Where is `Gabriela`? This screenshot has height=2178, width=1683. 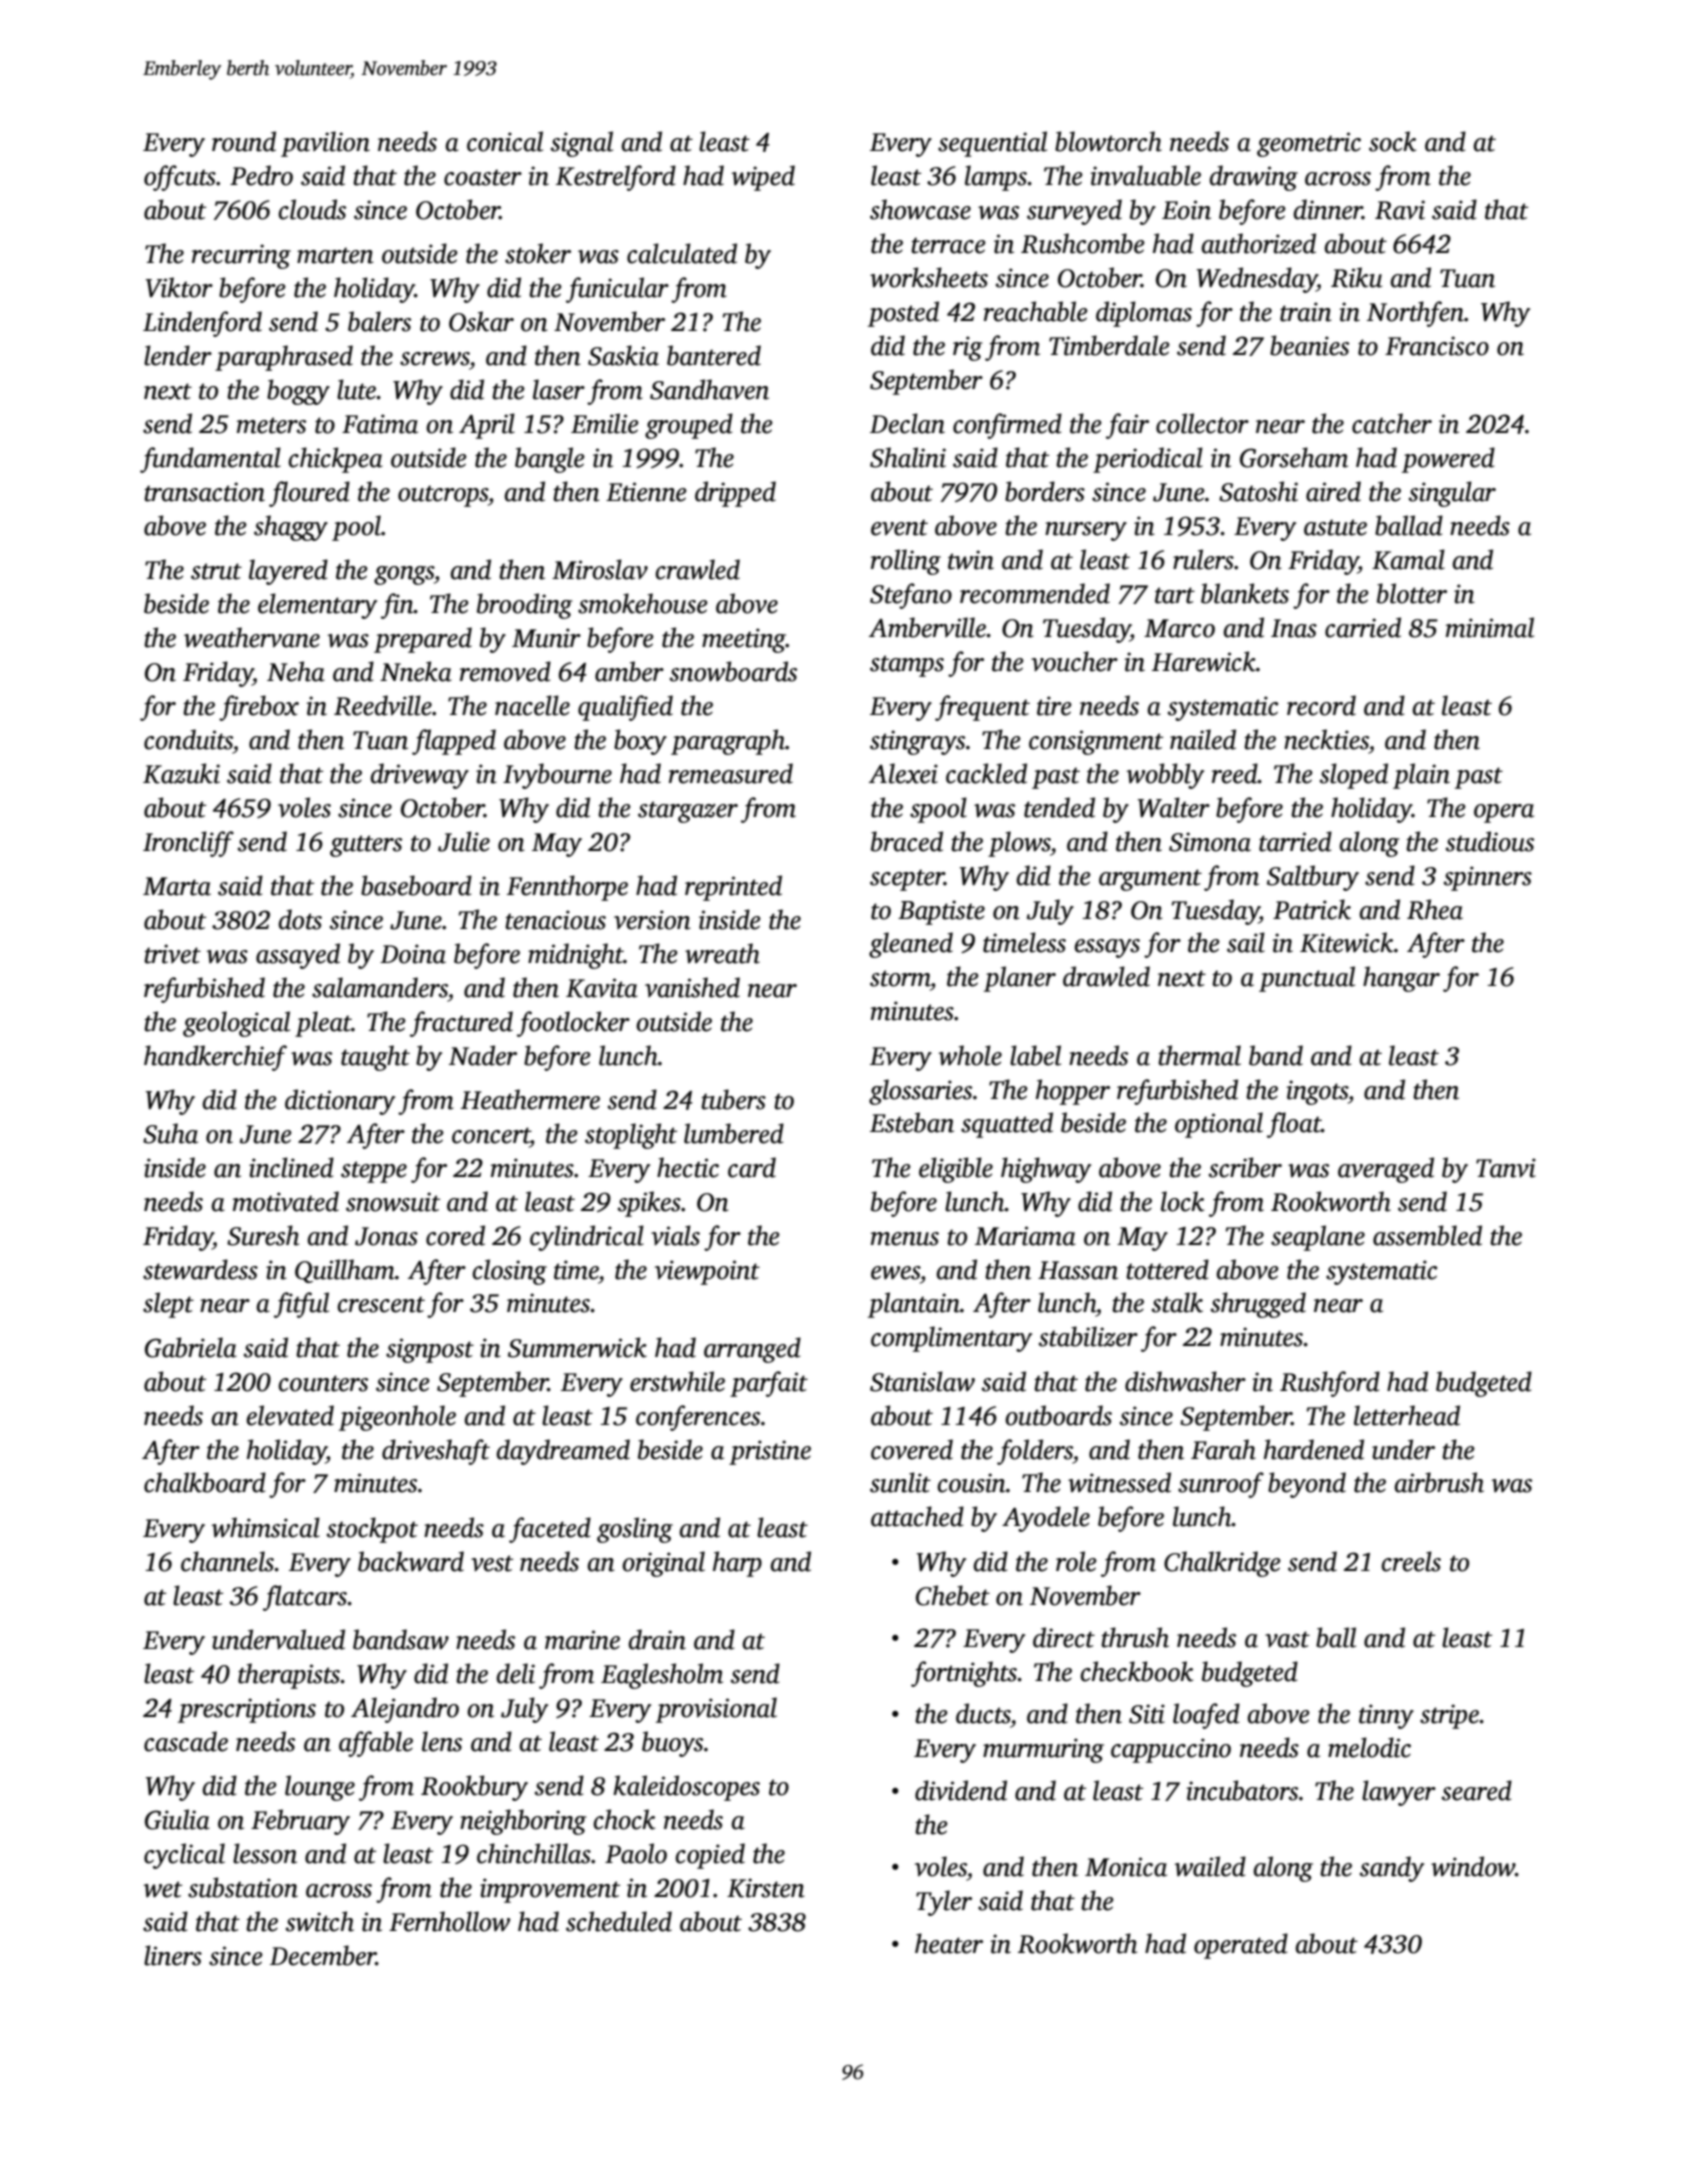
Gabriela is located at coordinates (191, 1347).
